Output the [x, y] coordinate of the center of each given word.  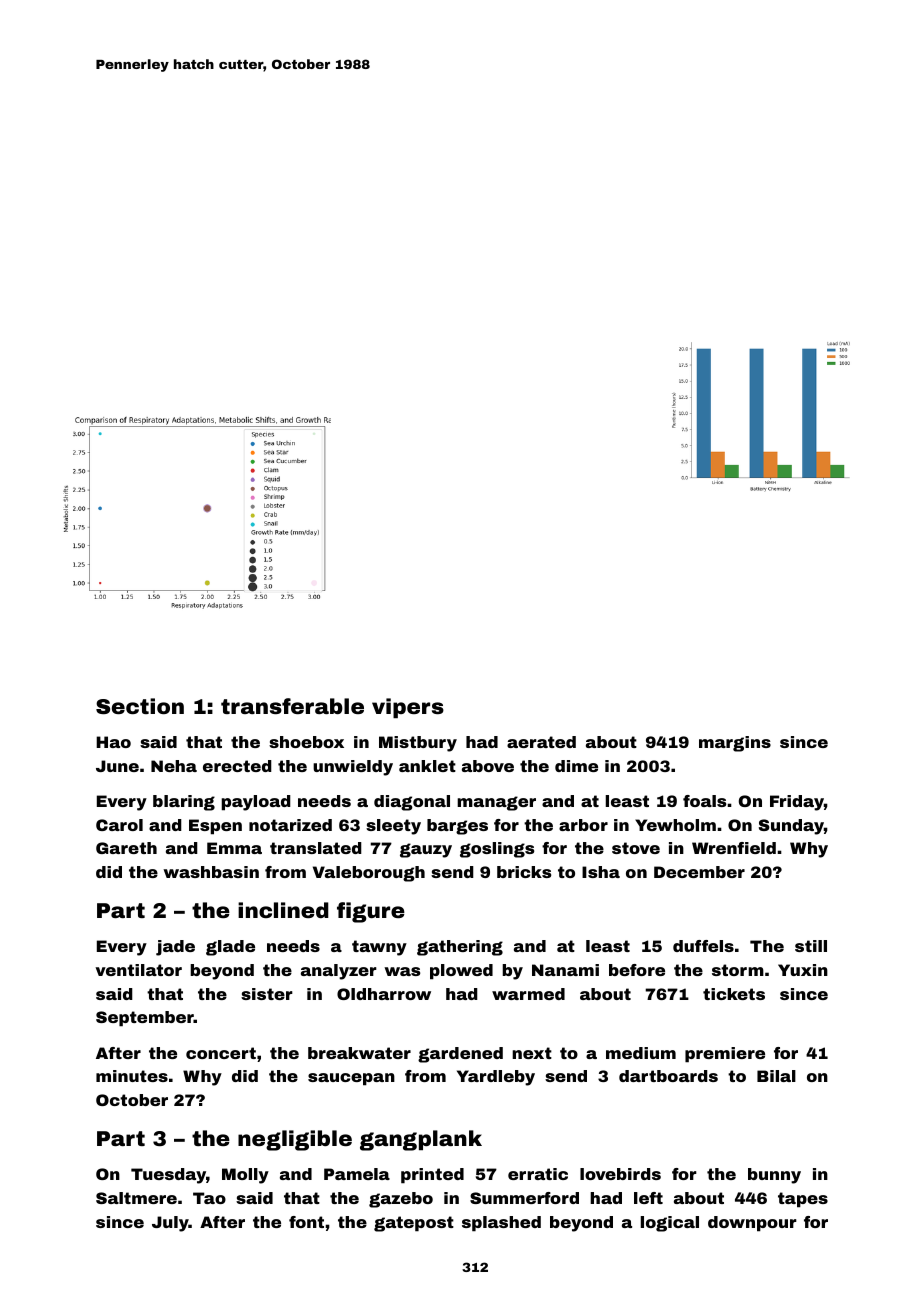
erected [237, 766]
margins [735, 744]
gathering [460, 948]
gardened [460, 1055]
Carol [119, 825]
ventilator [138, 970]
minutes [132, 1076]
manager [496, 803]
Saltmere [136, 1198]
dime [576, 766]
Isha [601, 872]
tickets [734, 994]
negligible [295, 1140]
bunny [774, 1176]
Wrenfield [734, 848]
